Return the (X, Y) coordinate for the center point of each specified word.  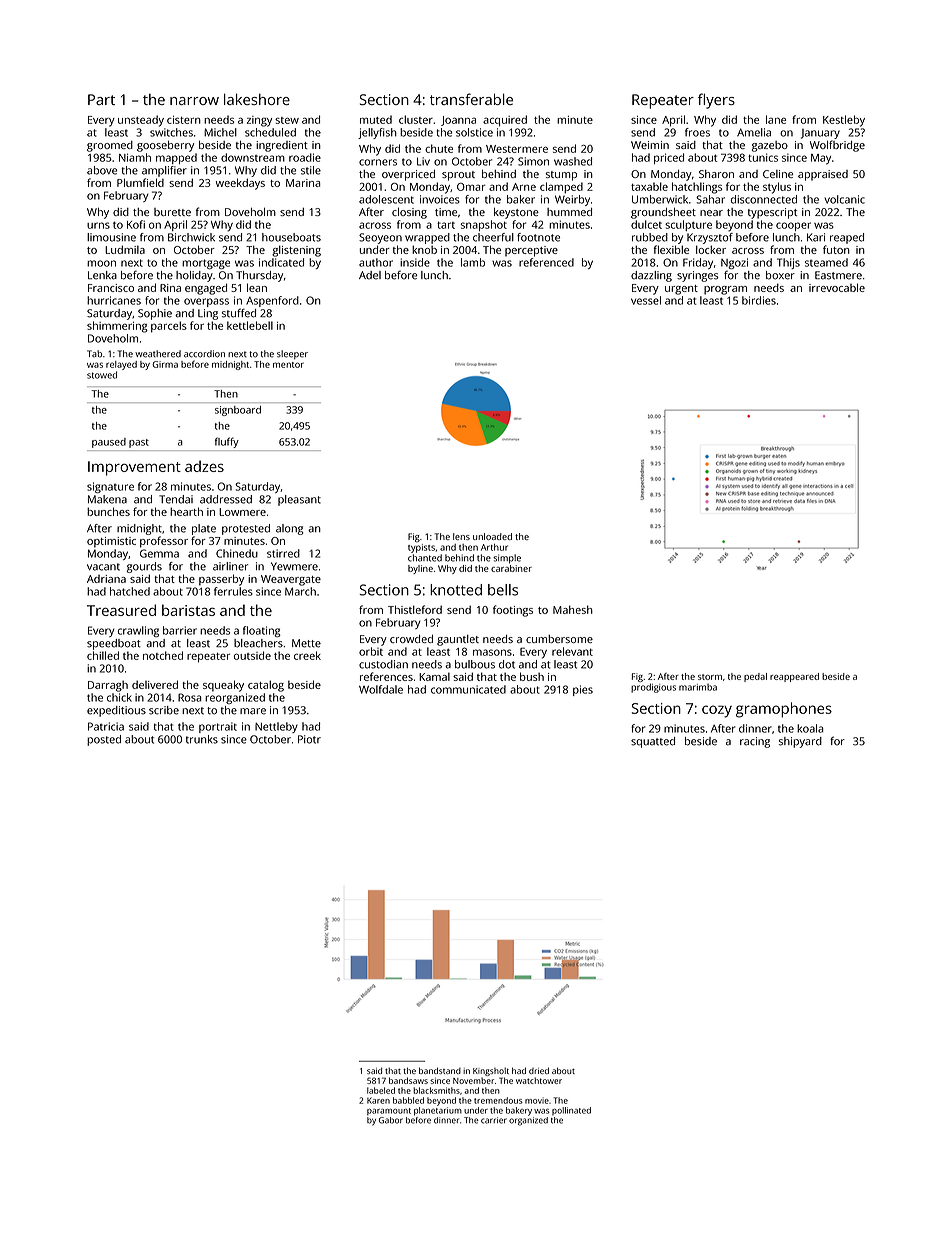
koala (810, 728)
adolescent (386, 199)
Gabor (391, 1120)
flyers (716, 101)
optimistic (111, 542)
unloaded (492, 536)
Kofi (136, 224)
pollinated (571, 1111)
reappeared (794, 677)
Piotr (309, 739)
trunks (202, 739)
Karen (378, 1100)
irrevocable (837, 287)
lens (461, 536)
